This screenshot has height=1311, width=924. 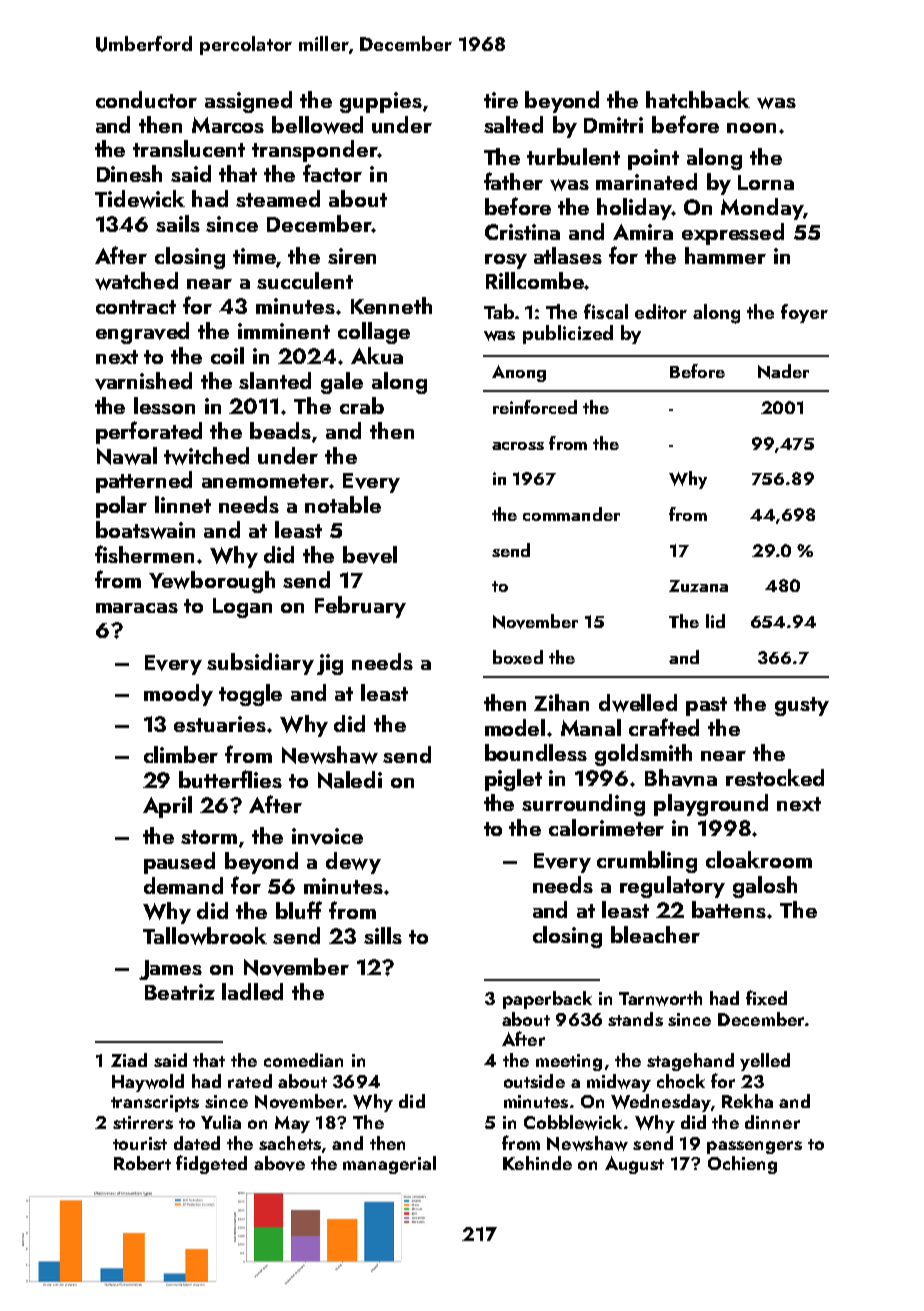 What do you see at coordinates (389, 1165) in the screenshot?
I see `managerial` at bounding box center [389, 1165].
